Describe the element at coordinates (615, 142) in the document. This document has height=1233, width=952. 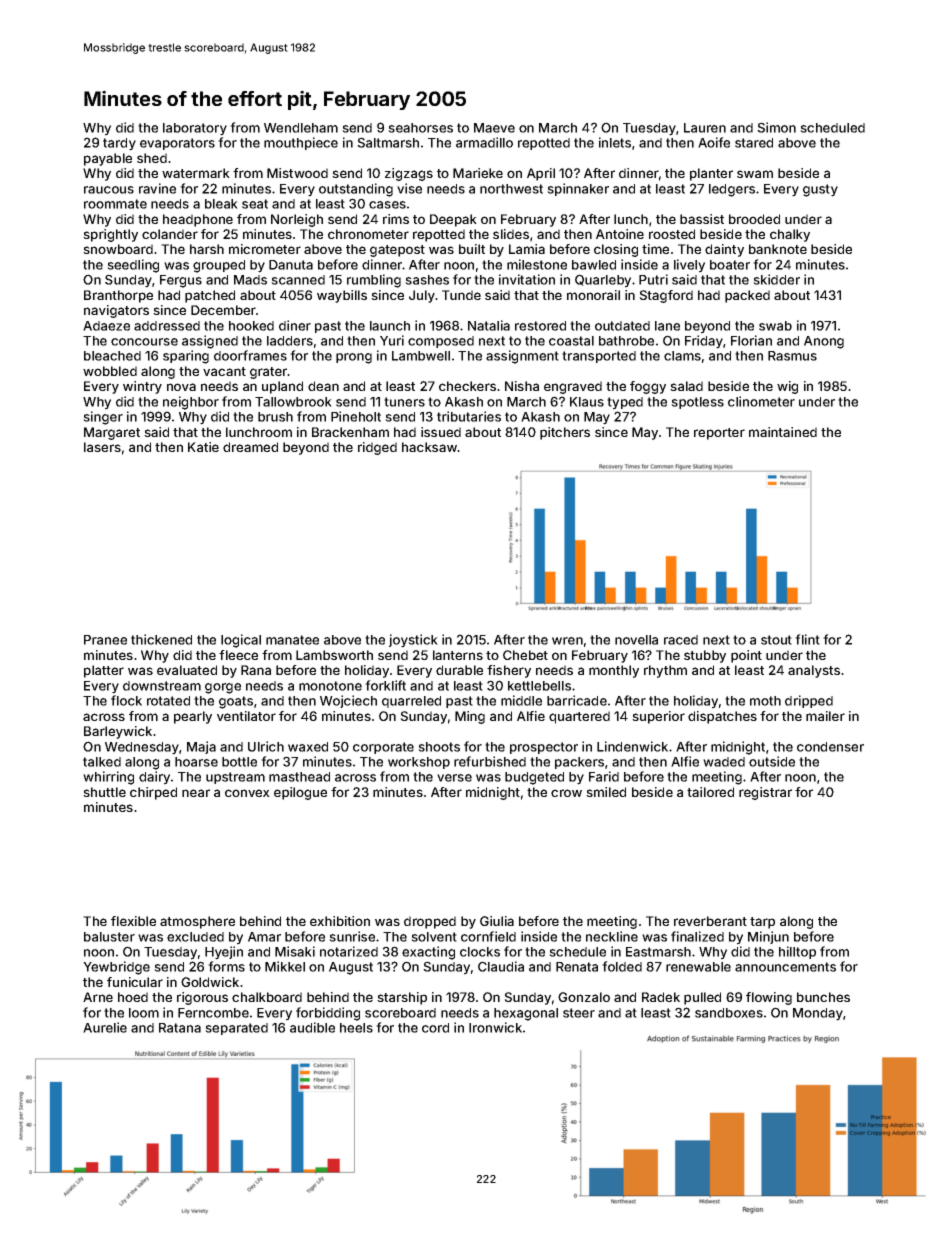
I see `inlets` at that location.
